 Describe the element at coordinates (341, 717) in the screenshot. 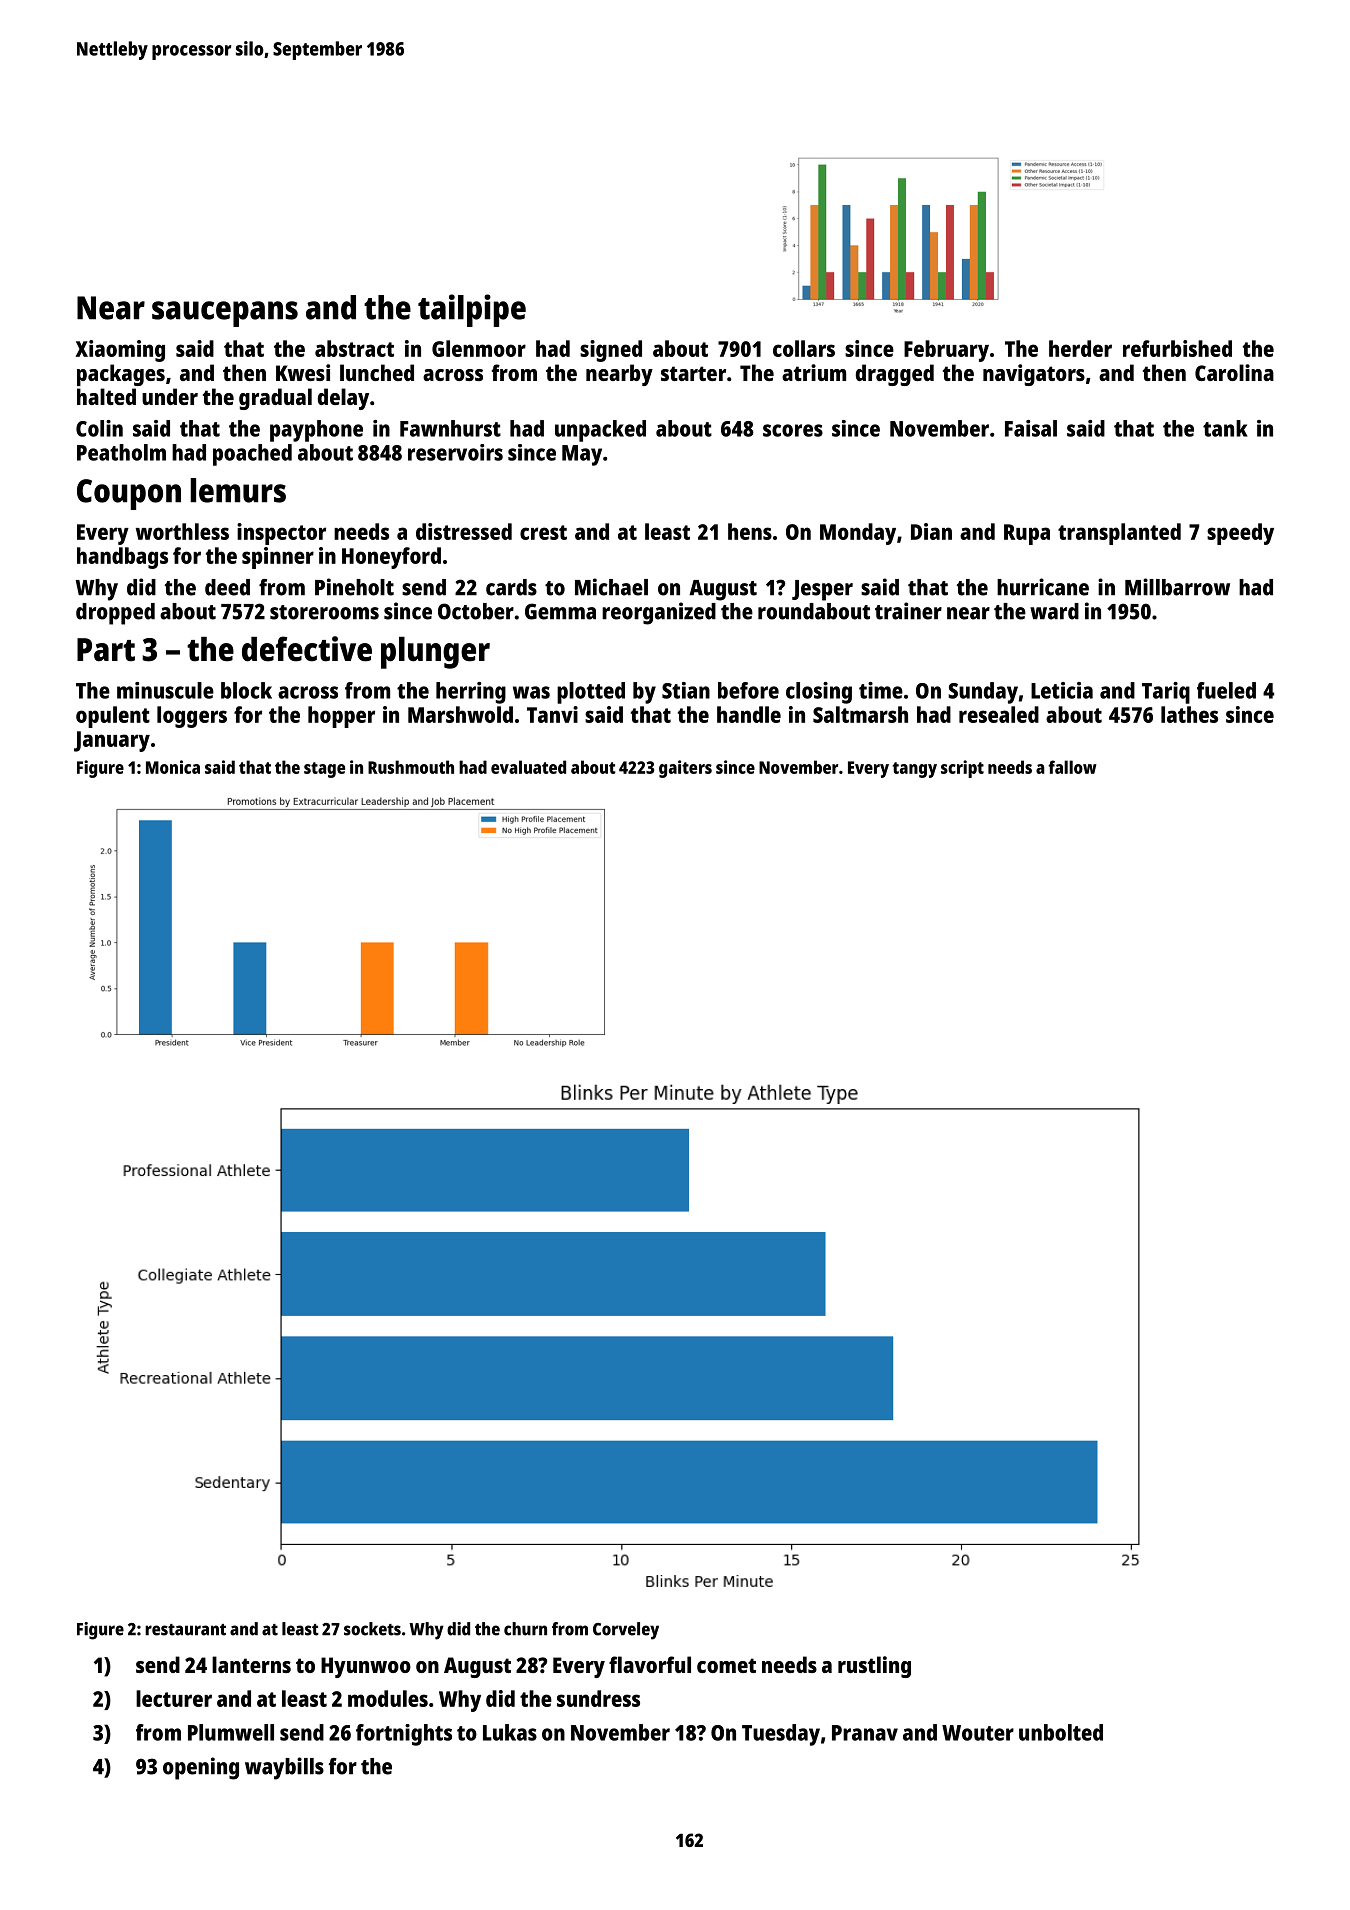

I see `hopper` at that location.
